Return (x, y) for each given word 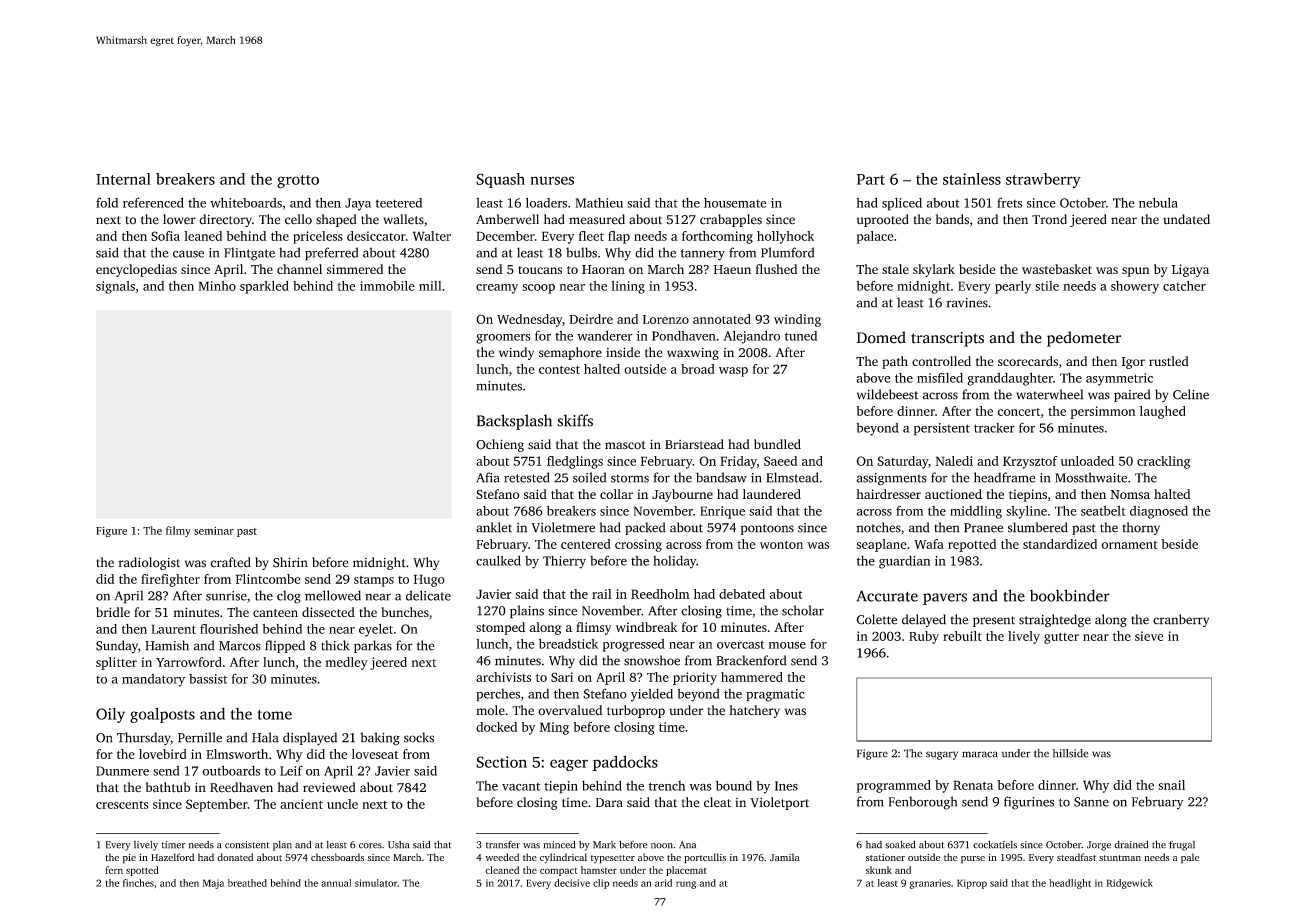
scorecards (1028, 361)
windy (516, 353)
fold (107, 202)
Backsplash (514, 422)
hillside (1071, 753)
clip (601, 884)
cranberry (1181, 620)
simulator (376, 883)
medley (346, 663)
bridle (113, 612)
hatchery (754, 711)
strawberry (1043, 180)
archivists (503, 677)
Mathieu (599, 203)
